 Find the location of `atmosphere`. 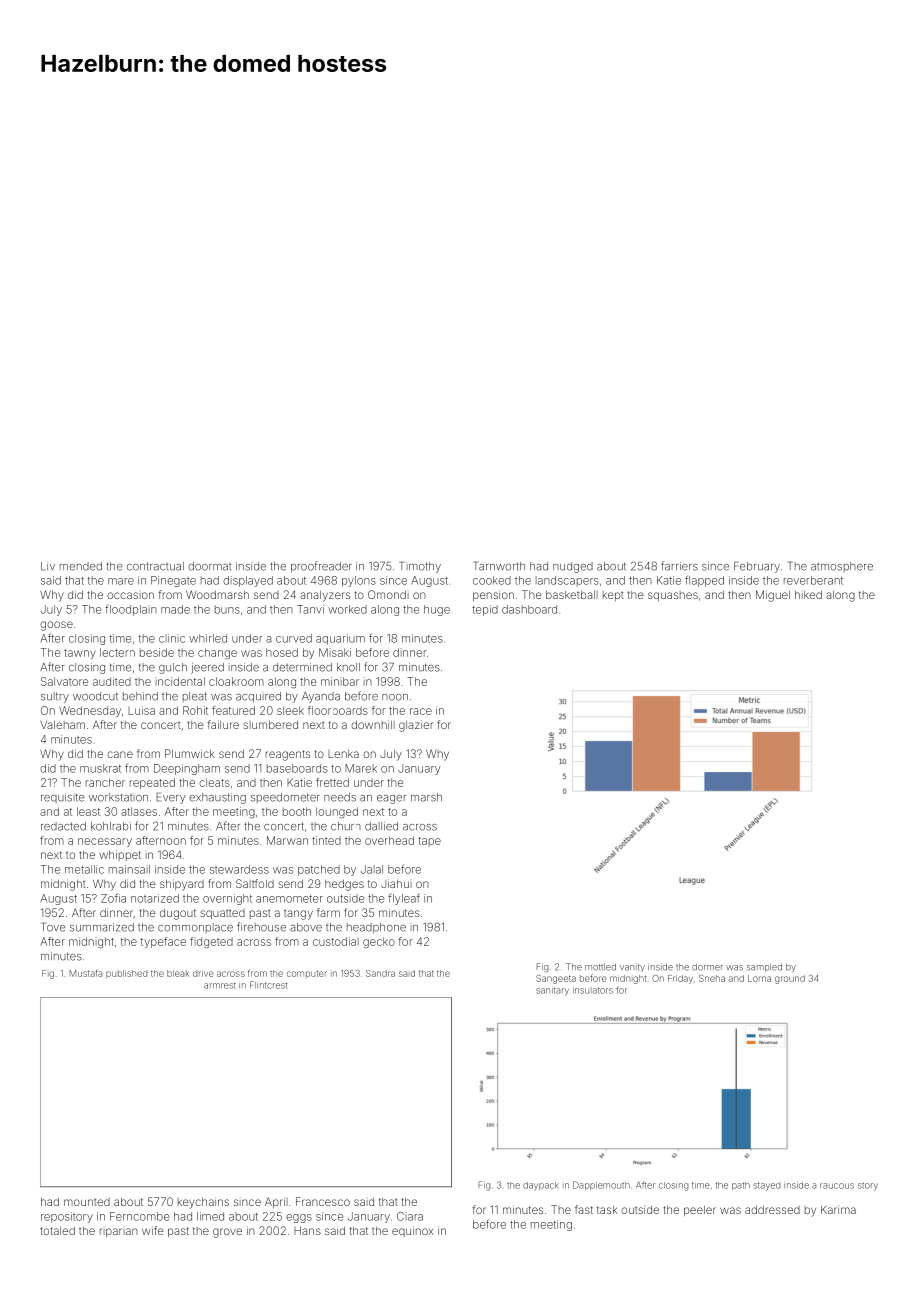

atmosphere is located at coordinates (842, 567).
